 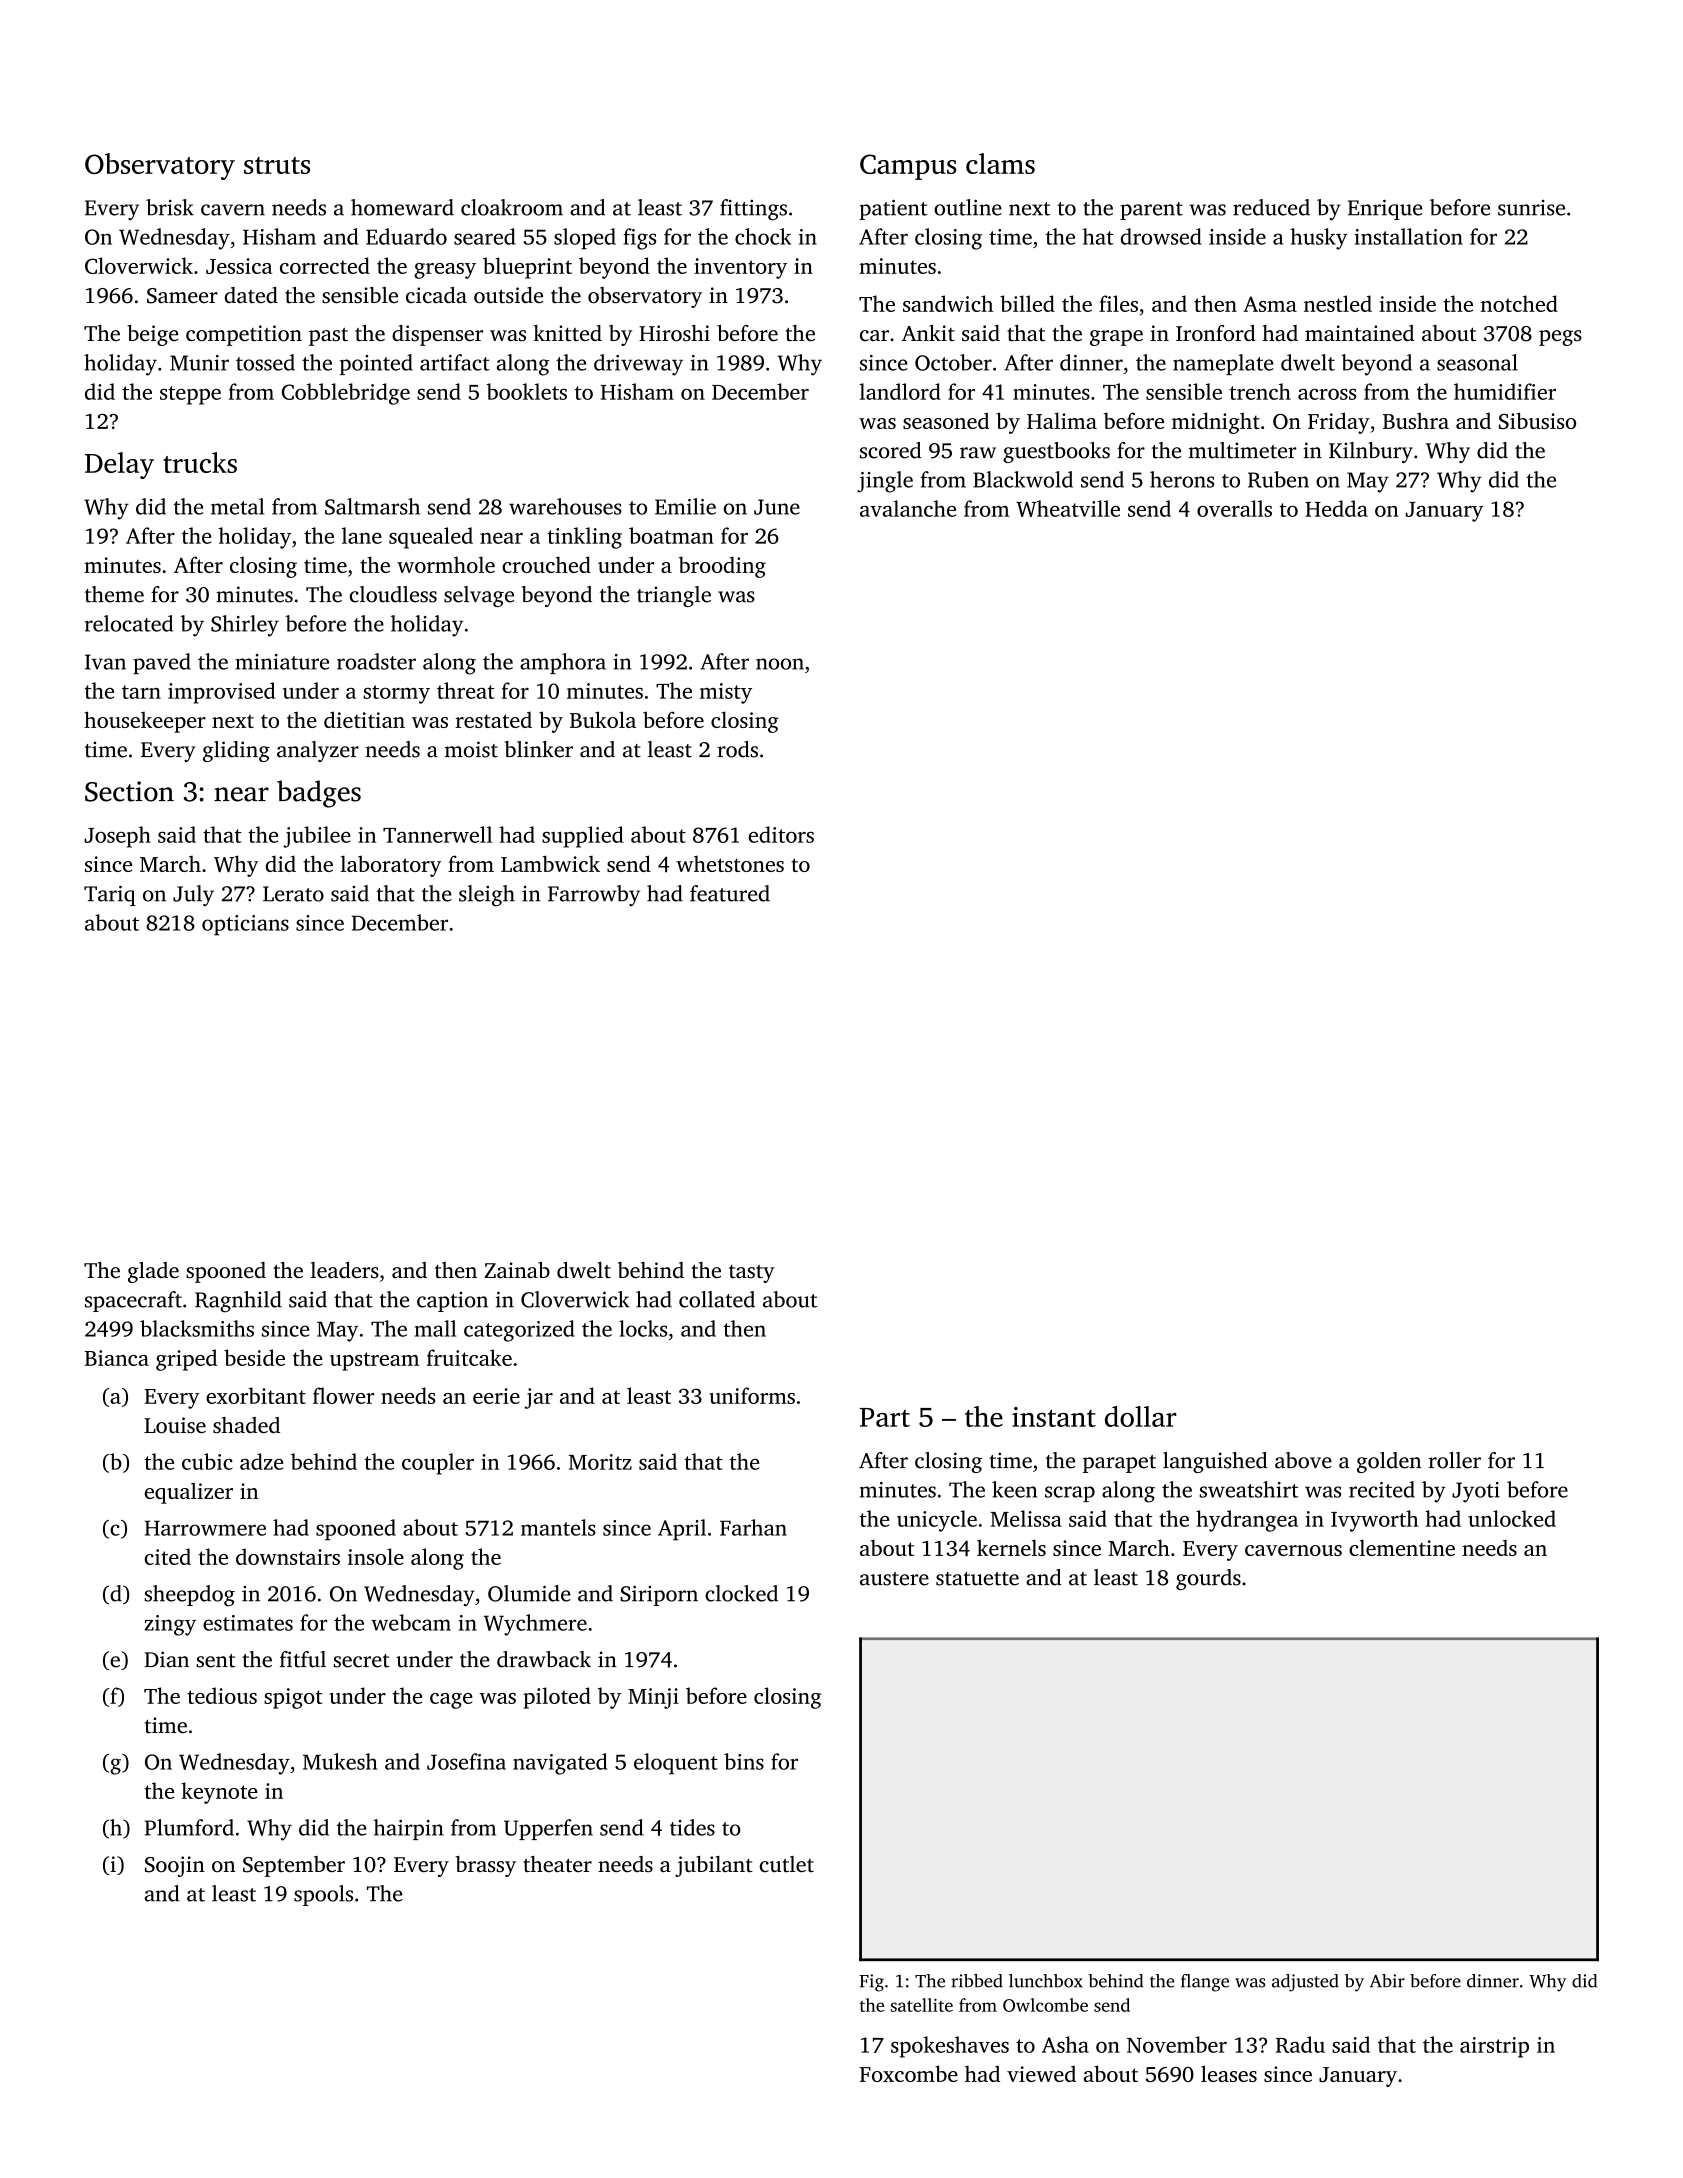 What do you see at coordinates (277, 165) in the screenshot?
I see `struts` at bounding box center [277, 165].
